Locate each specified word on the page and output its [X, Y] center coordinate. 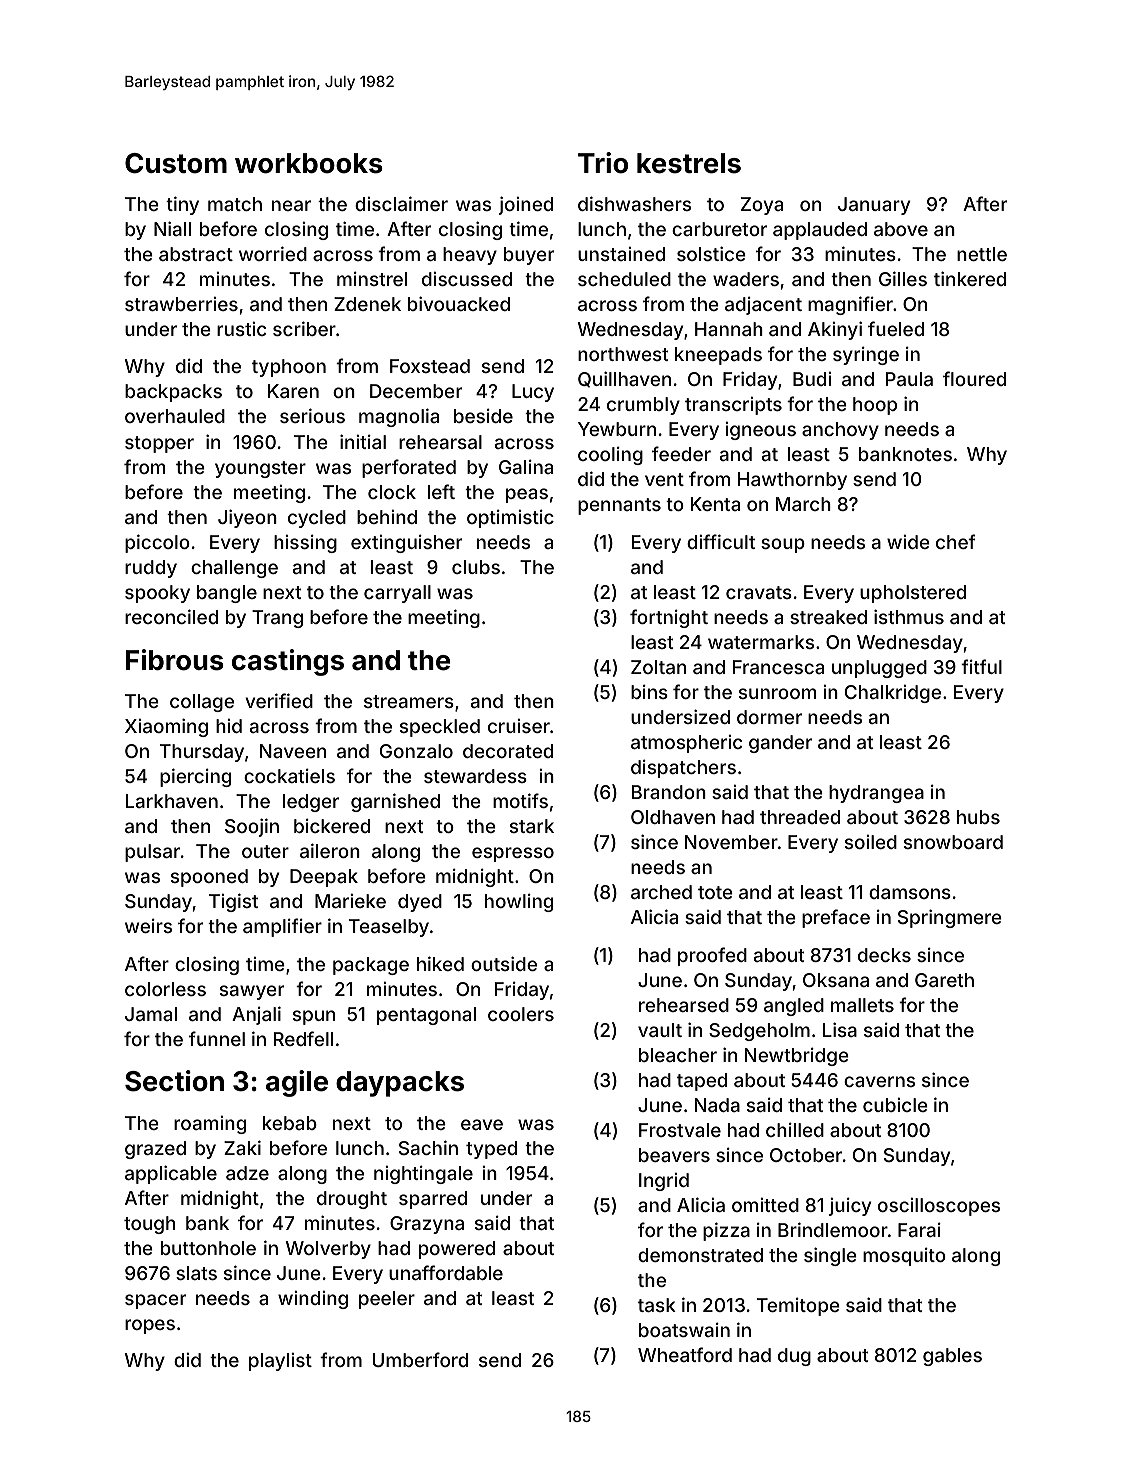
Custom [176, 163]
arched [661, 892]
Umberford [420, 1359]
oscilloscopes [939, 1207]
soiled [871, 842]
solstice [711, 253]
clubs [476, 567]
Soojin [252, 827]
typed [491, 1150]
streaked [828, 617]
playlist [280, 1362]
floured [974, 378]
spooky [157, 594]
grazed [155, 1150]
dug [794, 1357]
